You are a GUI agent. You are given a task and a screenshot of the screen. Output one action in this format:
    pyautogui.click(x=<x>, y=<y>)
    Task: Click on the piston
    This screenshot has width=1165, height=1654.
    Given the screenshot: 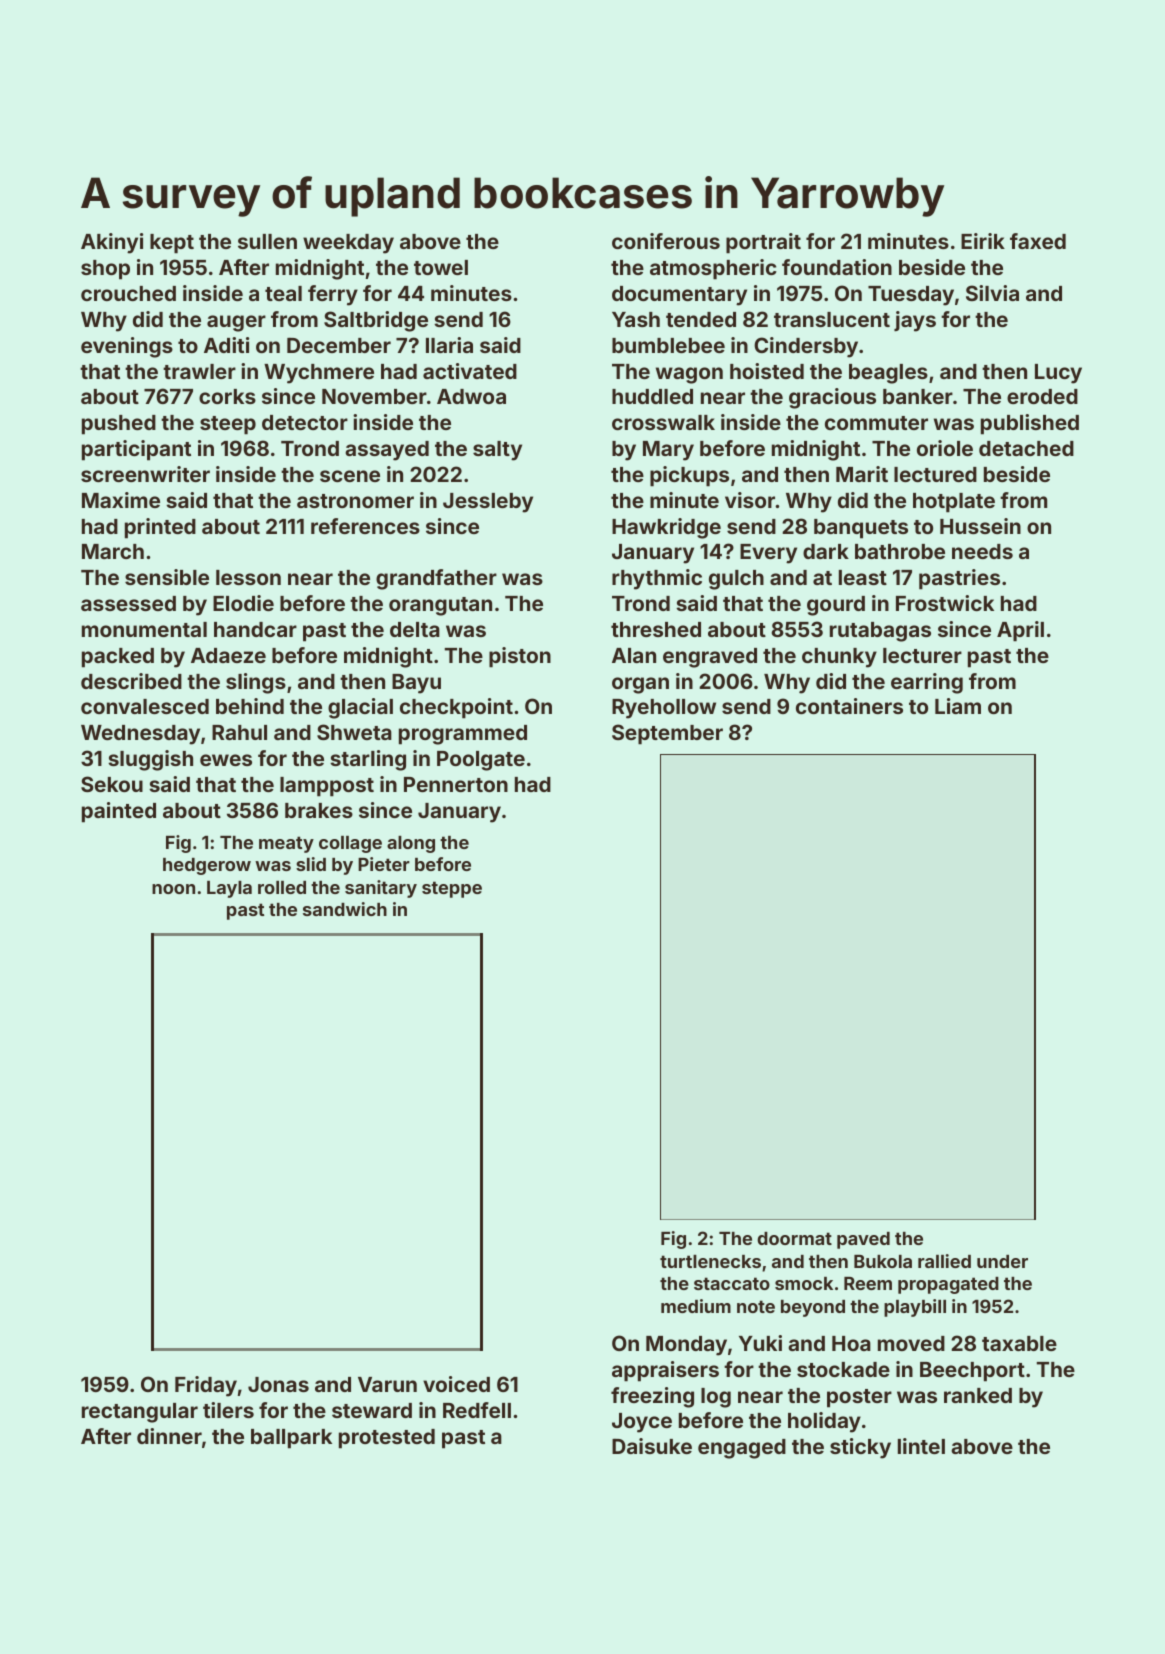 What is the action you would take?
    pyautogui.click(x=520, y=657)
